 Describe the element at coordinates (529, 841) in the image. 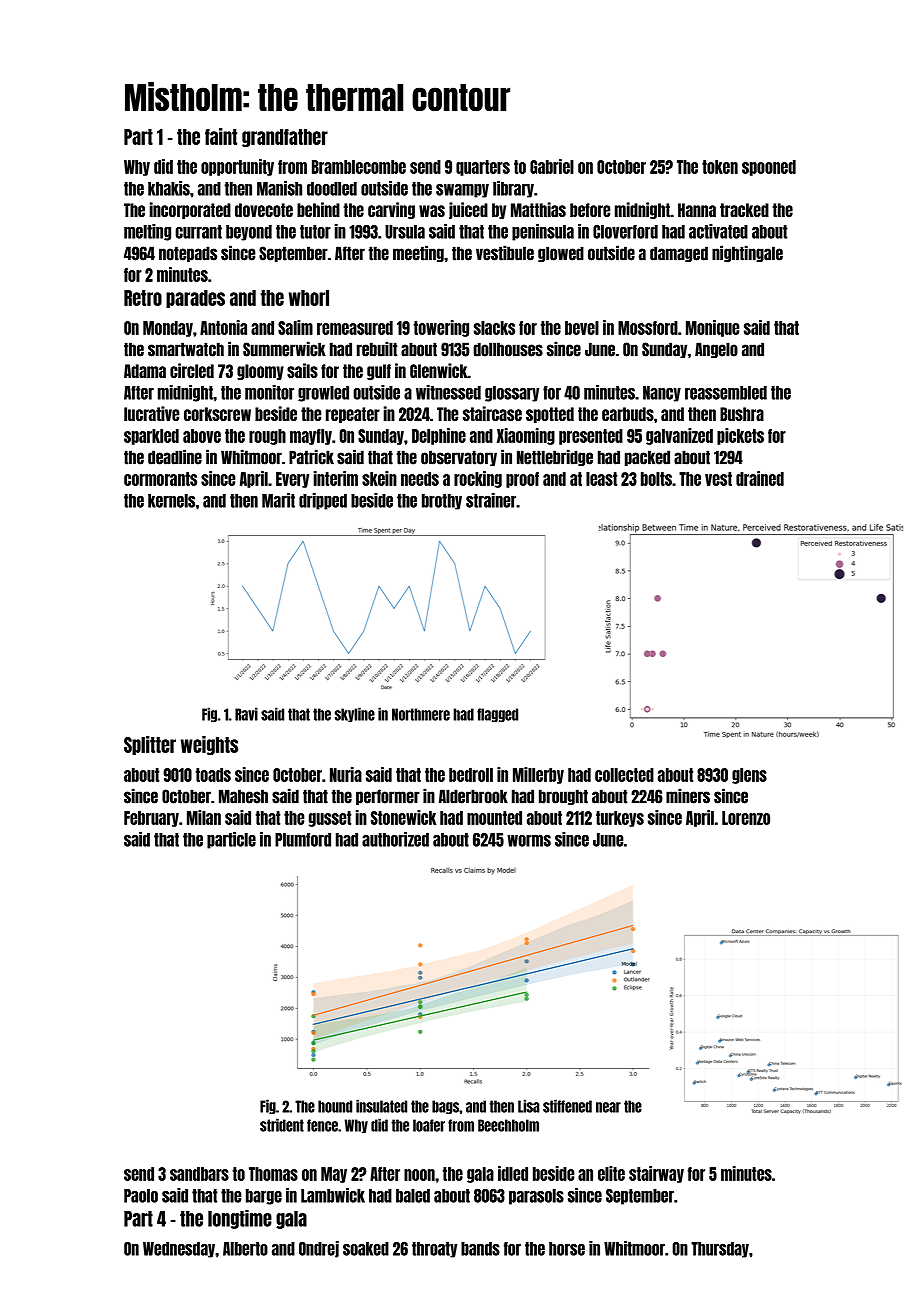

I see `worms` at that location.
